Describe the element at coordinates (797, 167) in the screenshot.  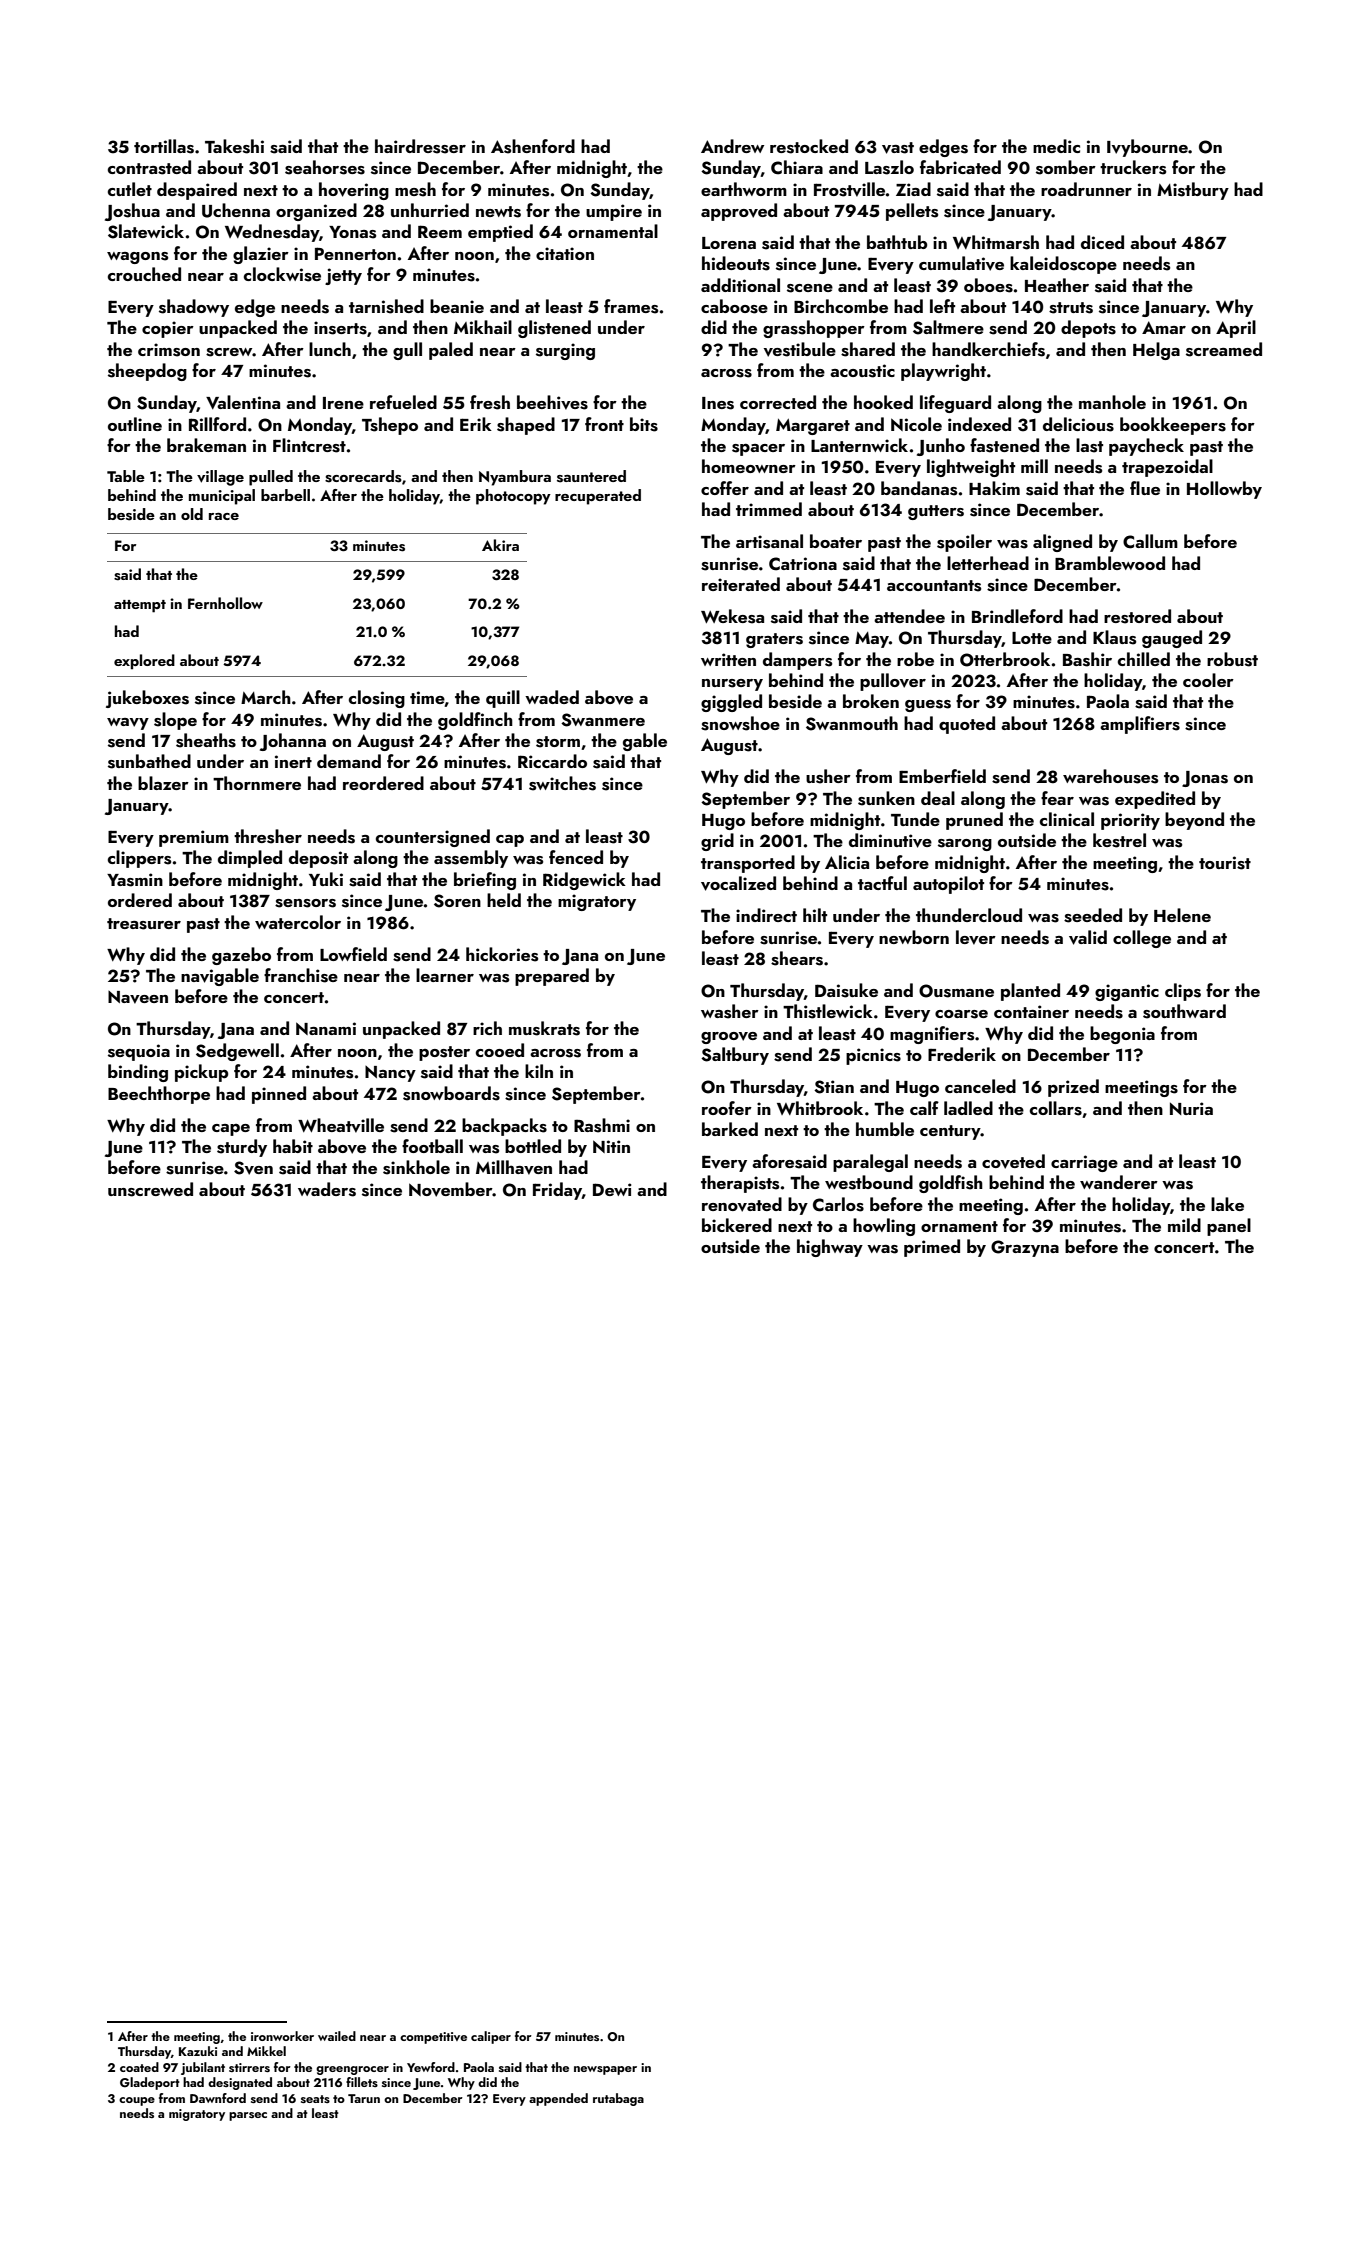
I see `Chiara` at that location.
